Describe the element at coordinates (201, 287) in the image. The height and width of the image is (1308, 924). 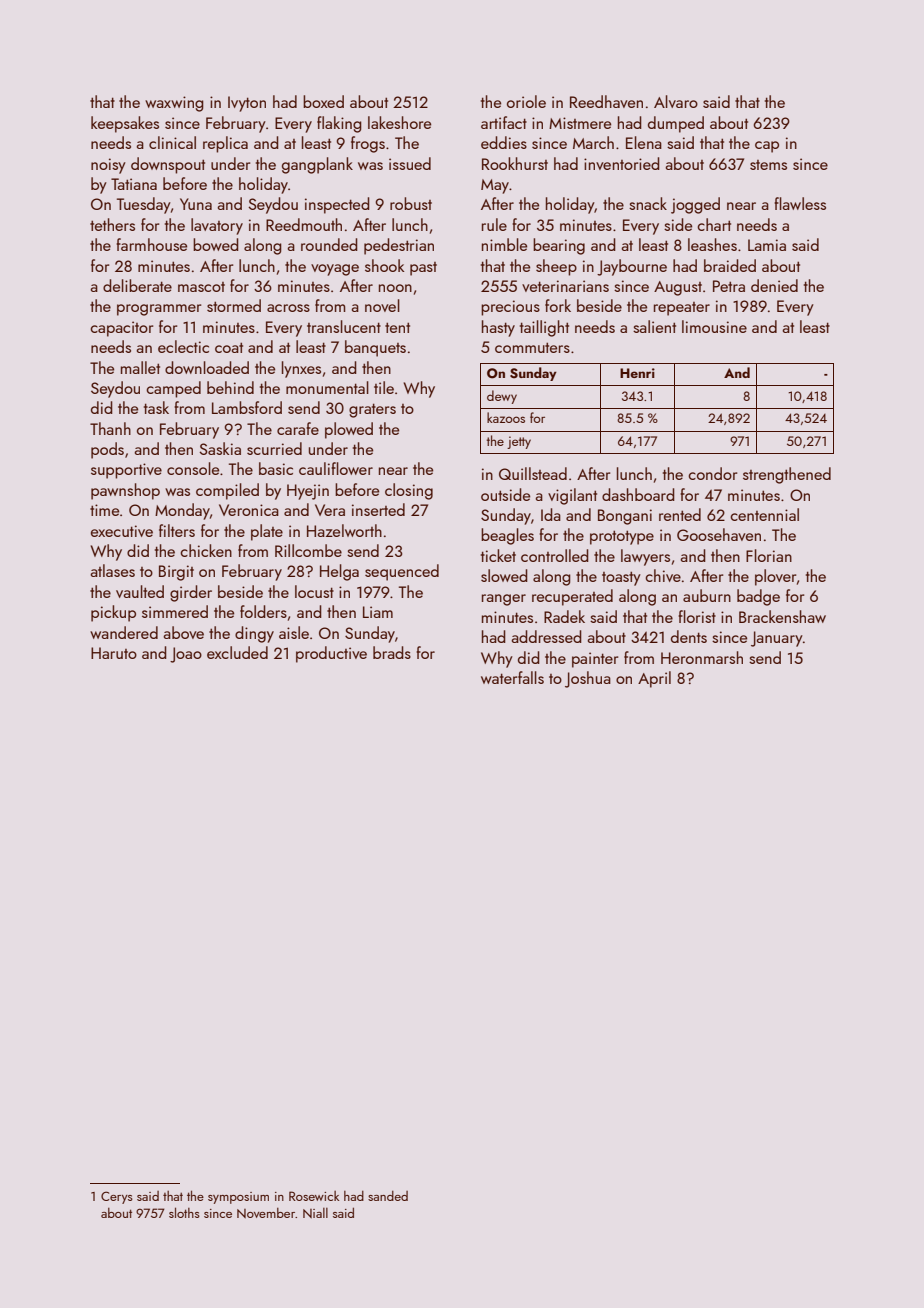
I see `mascot` at that location.
